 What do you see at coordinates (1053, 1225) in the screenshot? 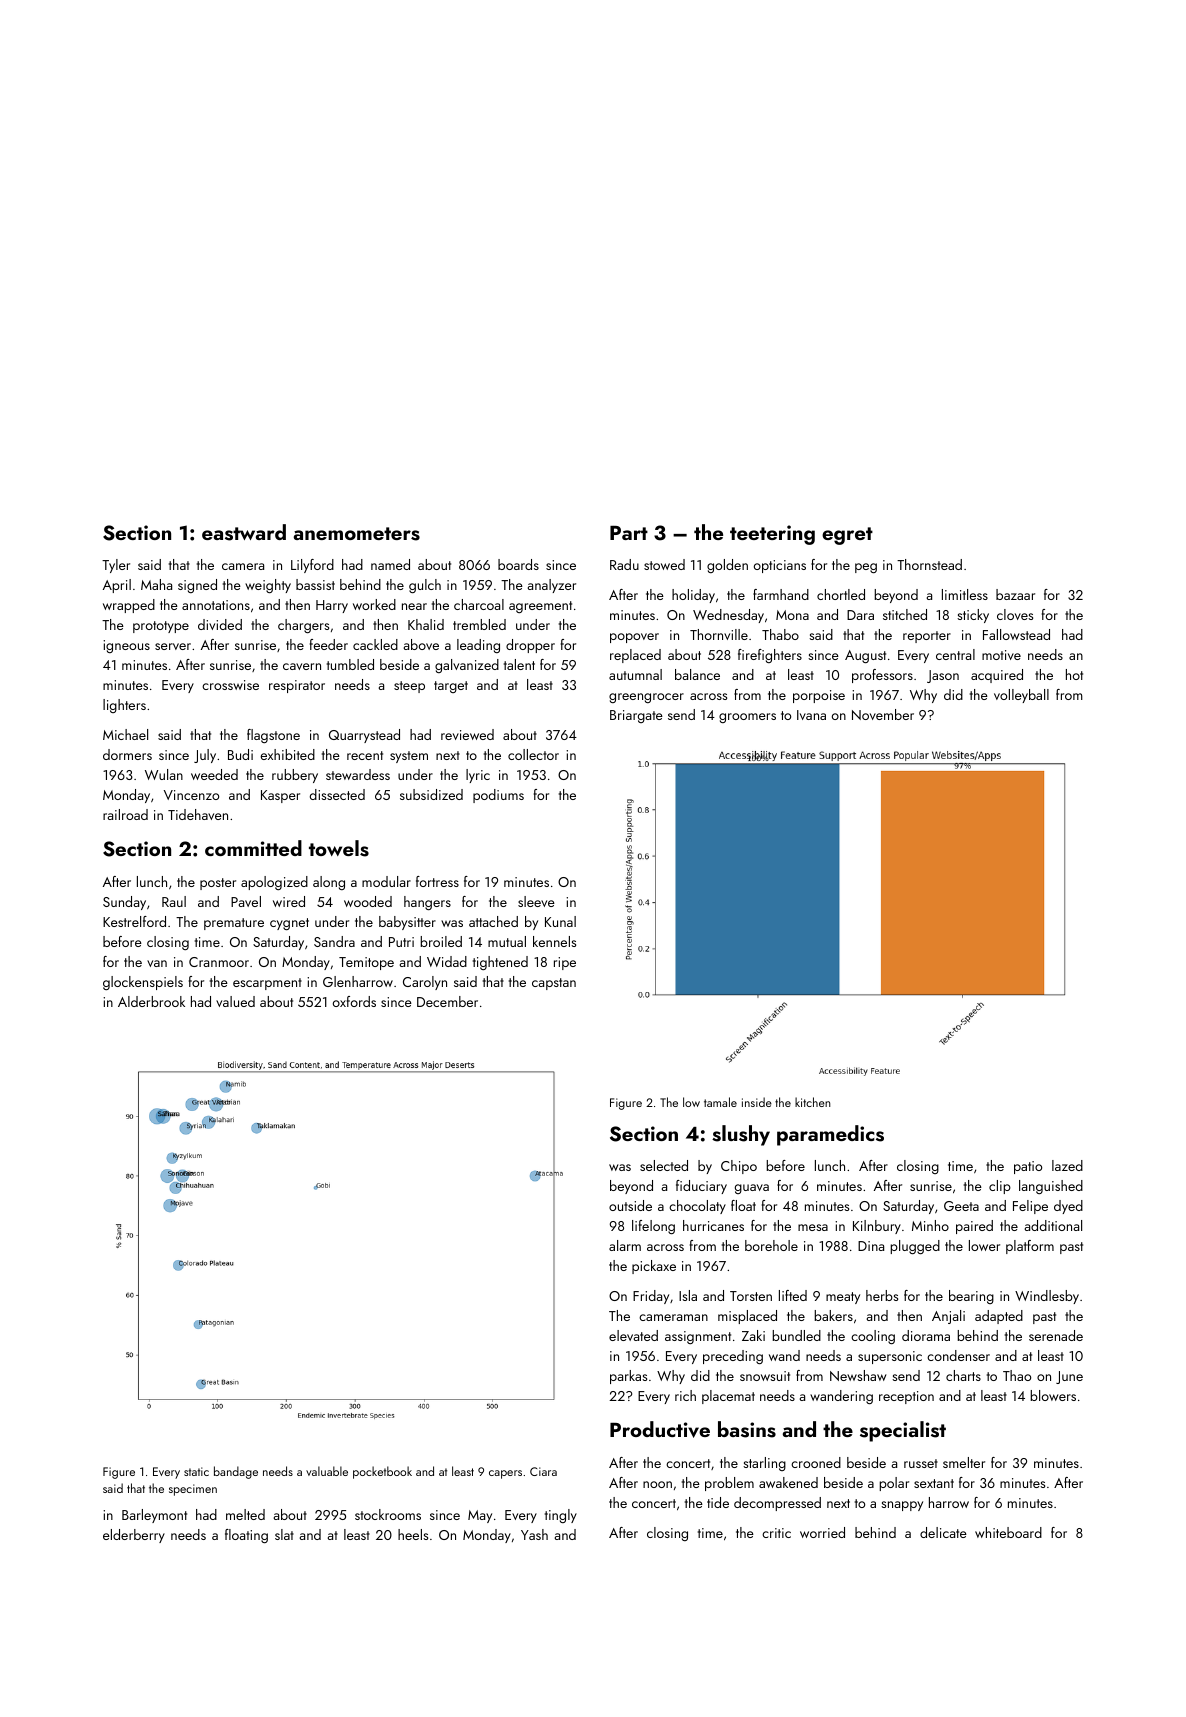
I see `additional` at bounding box center [1053, 1225].
